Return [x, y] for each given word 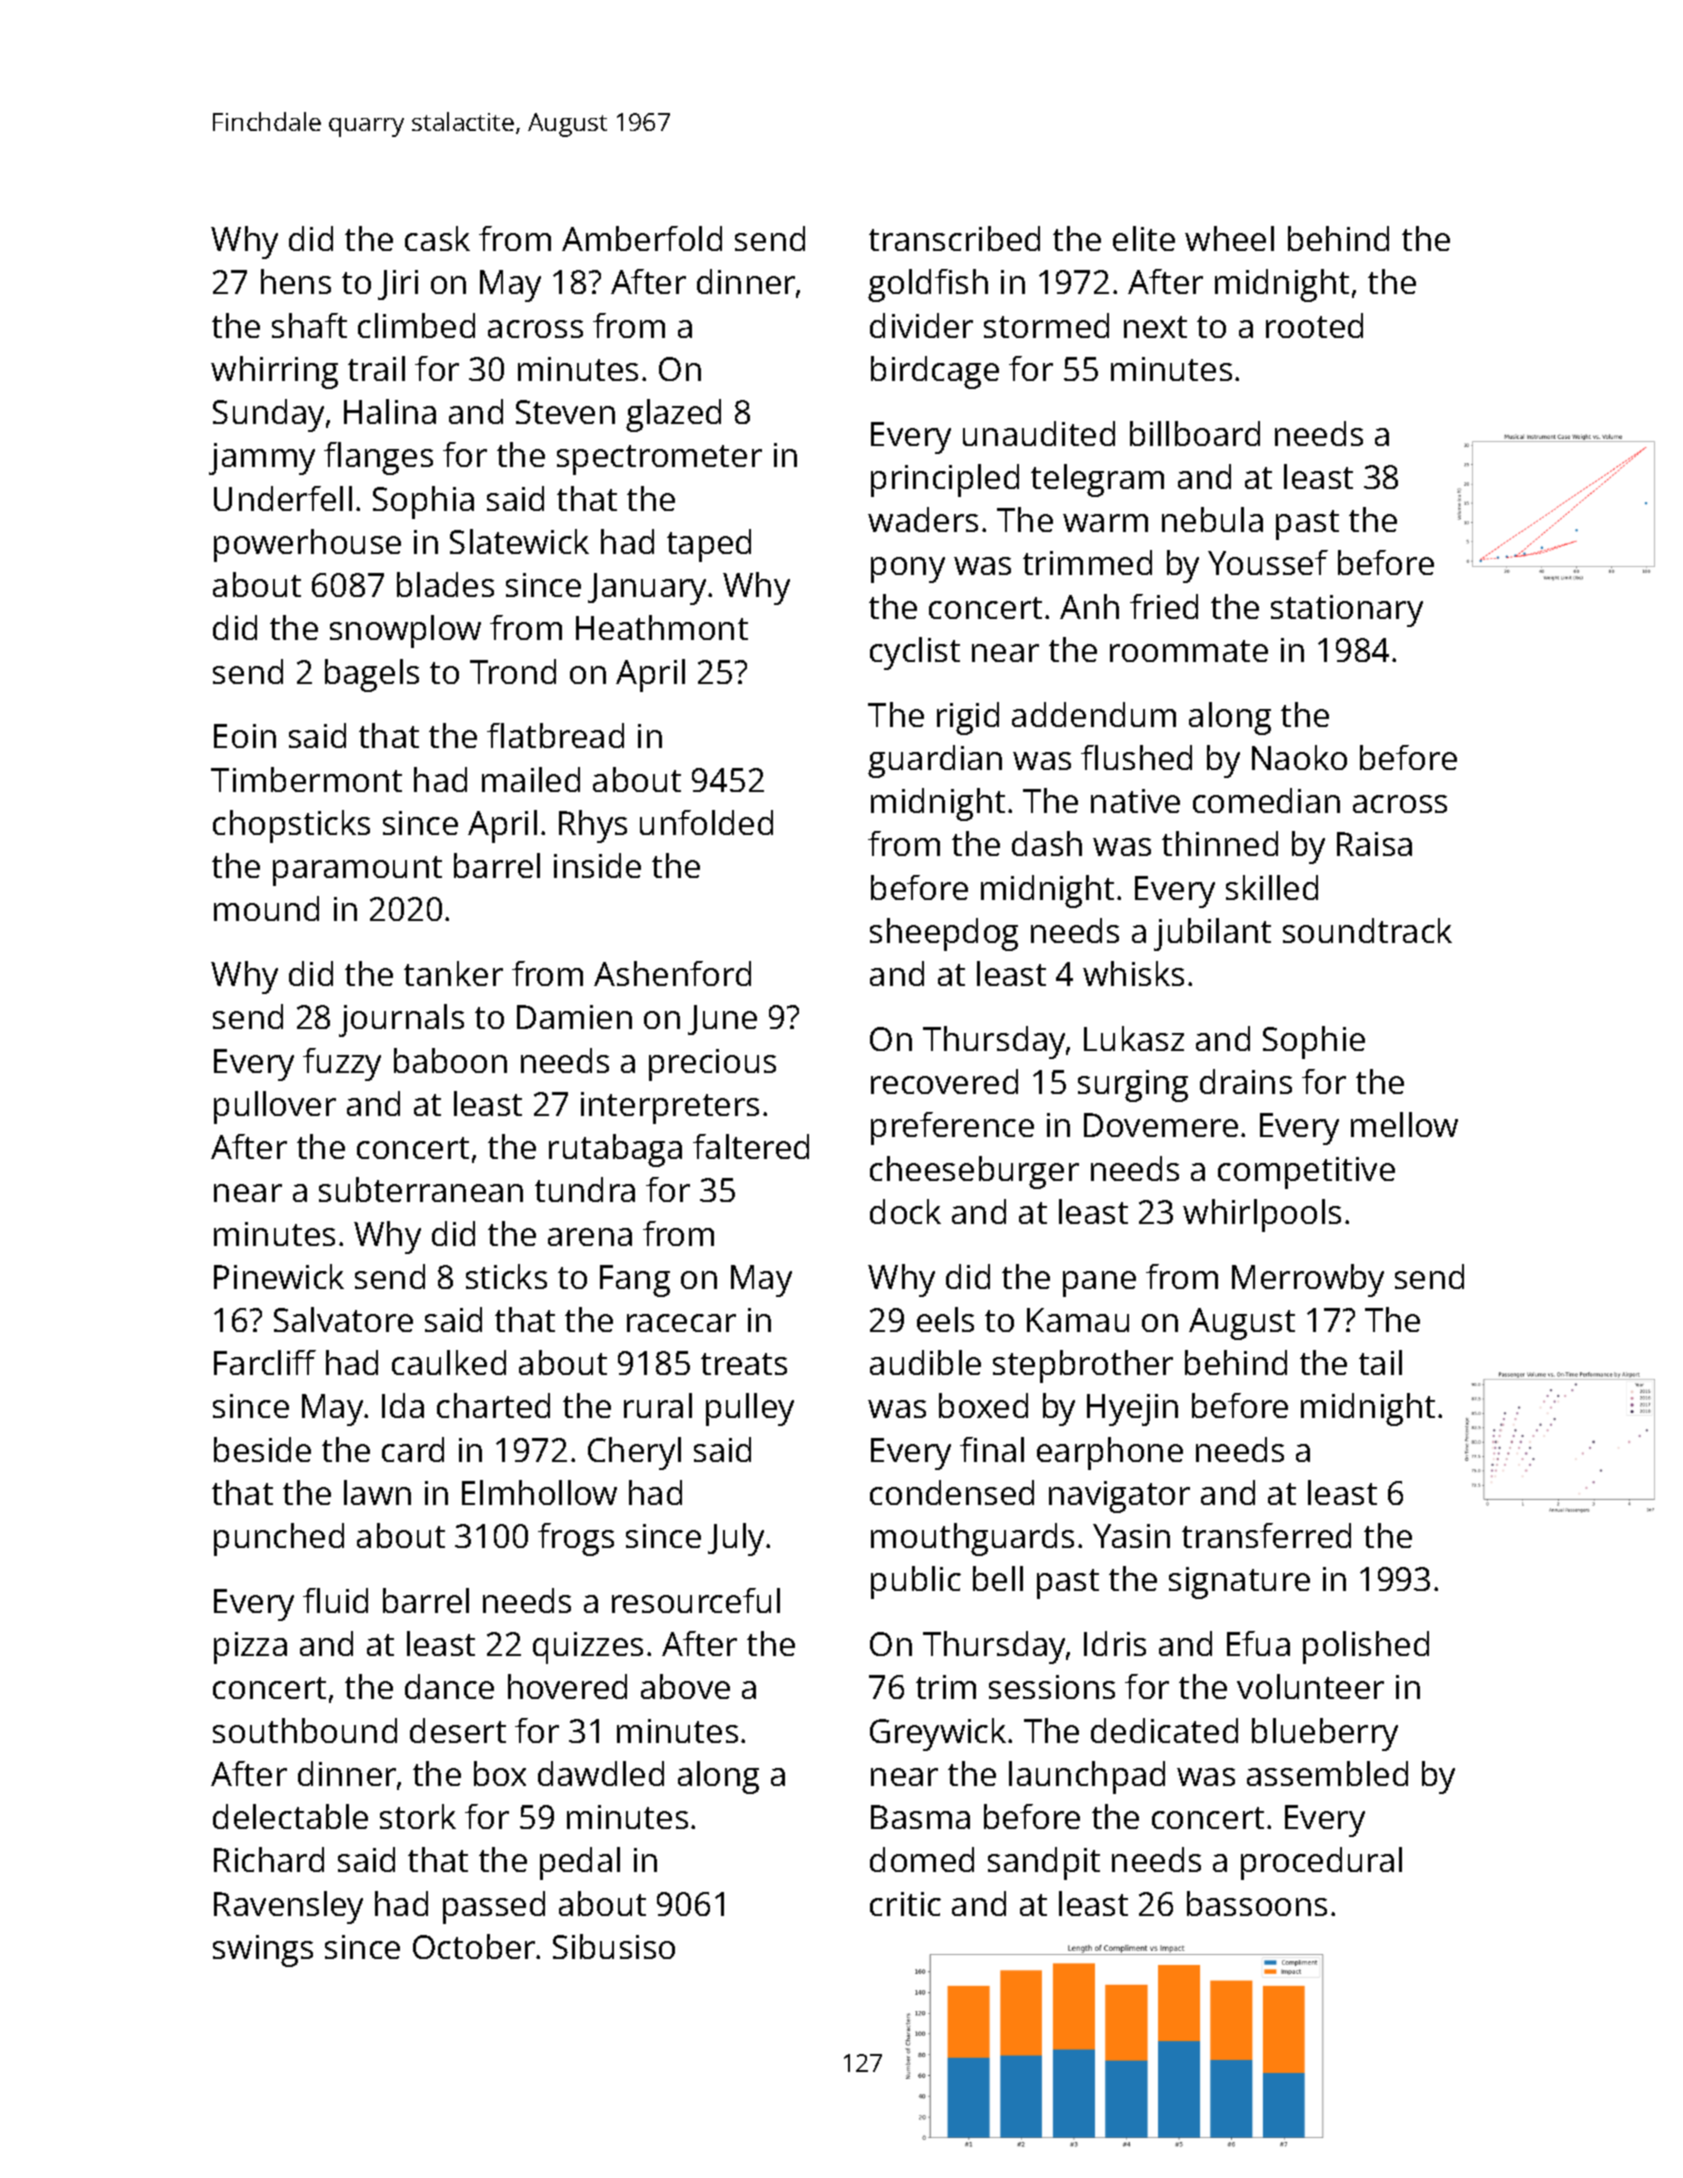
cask [437, 238]
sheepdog [944, 934]
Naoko [1299, 757]
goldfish [928, 285]
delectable [290, 1816]
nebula [1212, 519]
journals [401, 1020]
